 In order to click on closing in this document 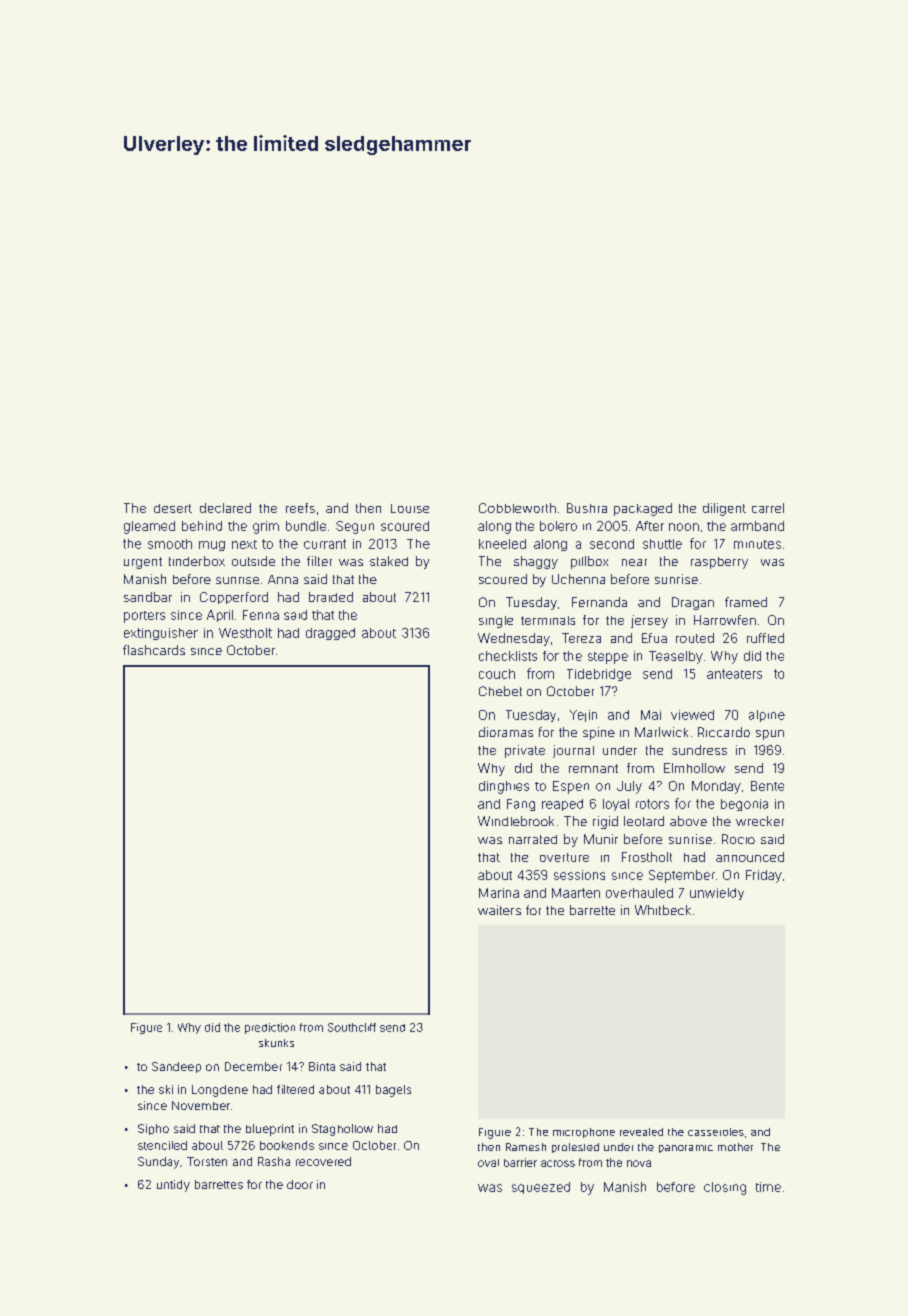, I will do `click(725, 1188)`.
